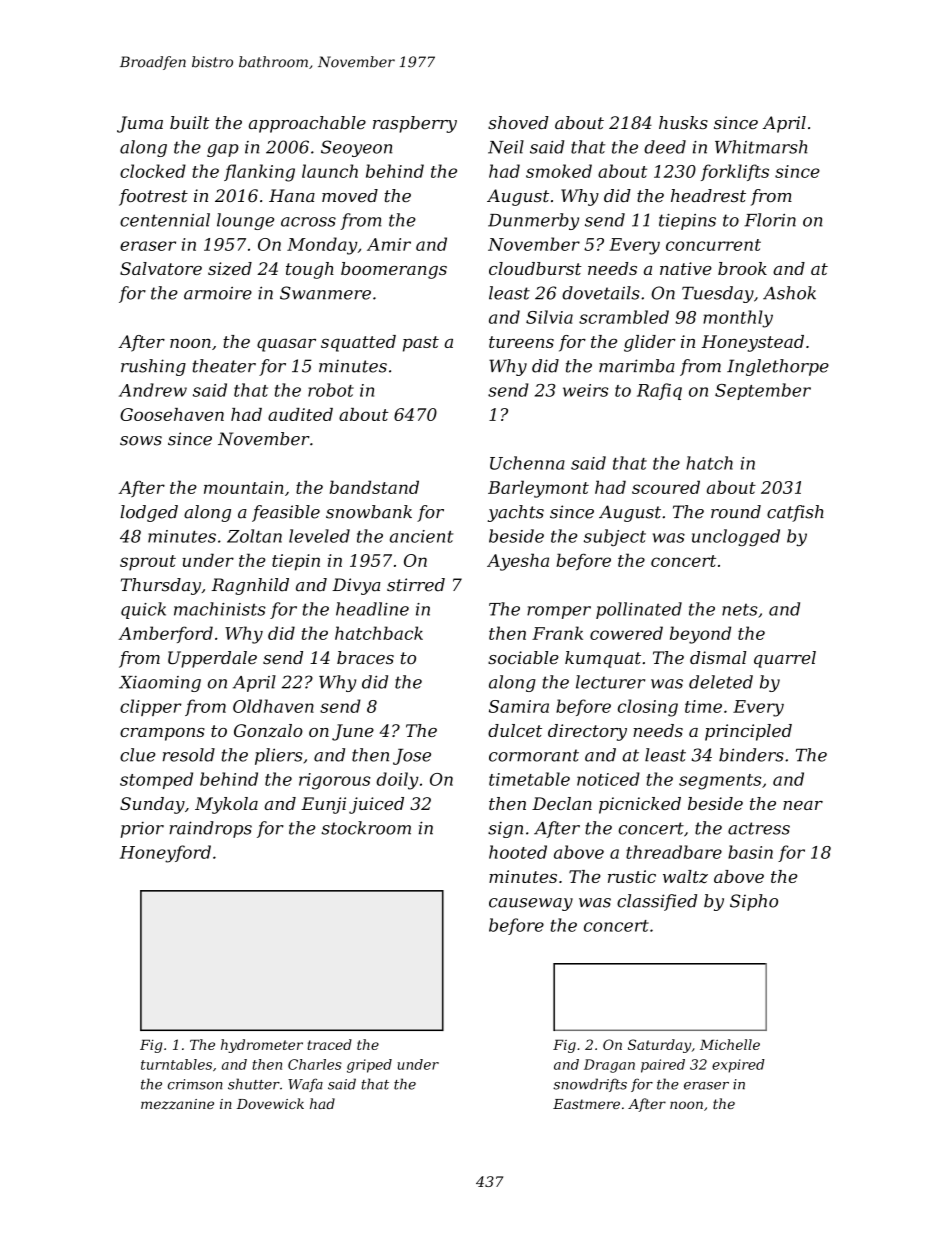 The width and height of the screenshot is (952, 1233). What do you see at coordinates (587, 732) in the screenshot?
I see `directory` at bounding box center [587, 732].
